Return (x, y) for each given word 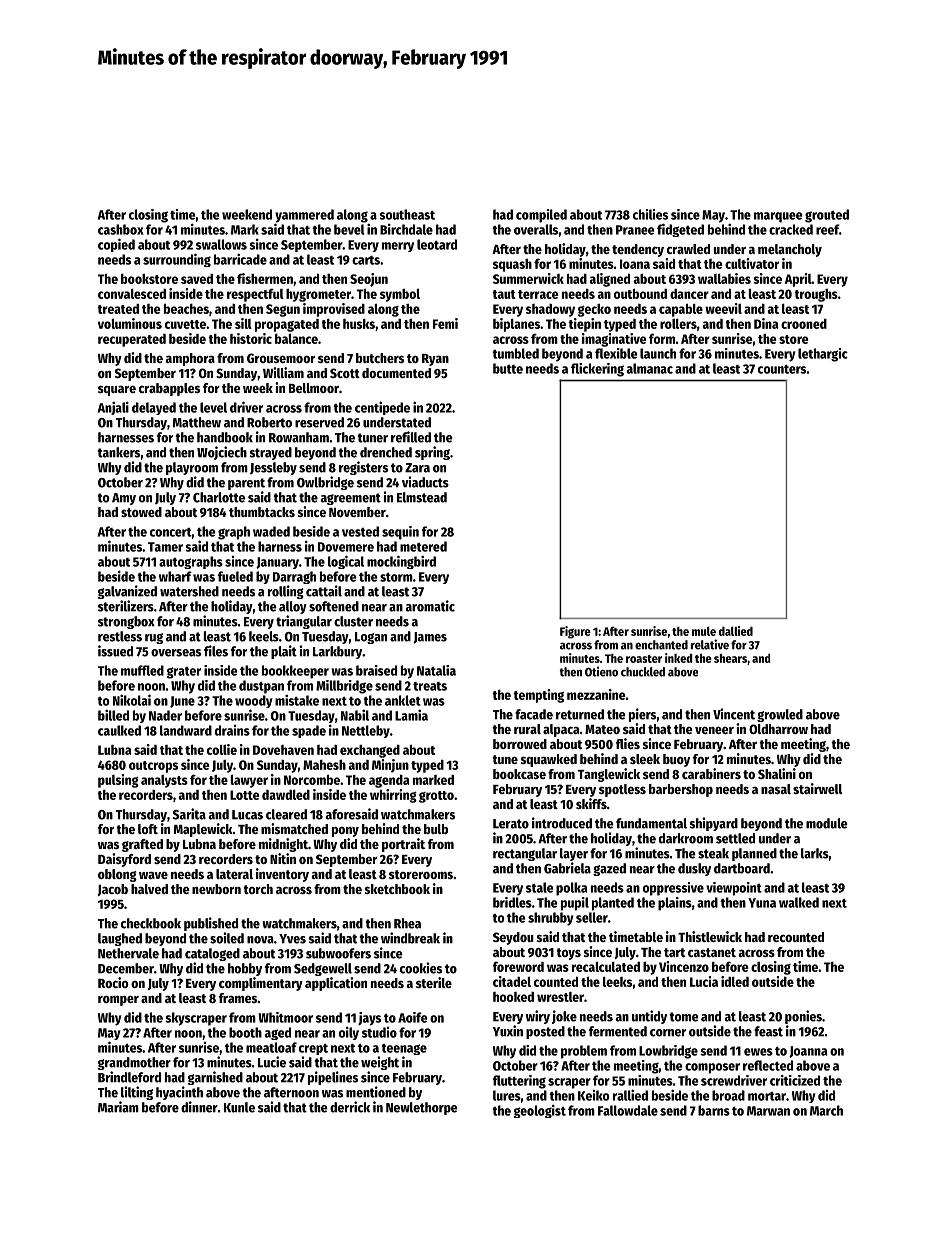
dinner (199, 1107)
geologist (540, 1111)
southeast (407, 214)
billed (113, 715)
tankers (119, 452)
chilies (650, 214)
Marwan (768, 1111)
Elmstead (422, 497)
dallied (736, 631)
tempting (538, 696)
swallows (221, 244)
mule (704, 631)
